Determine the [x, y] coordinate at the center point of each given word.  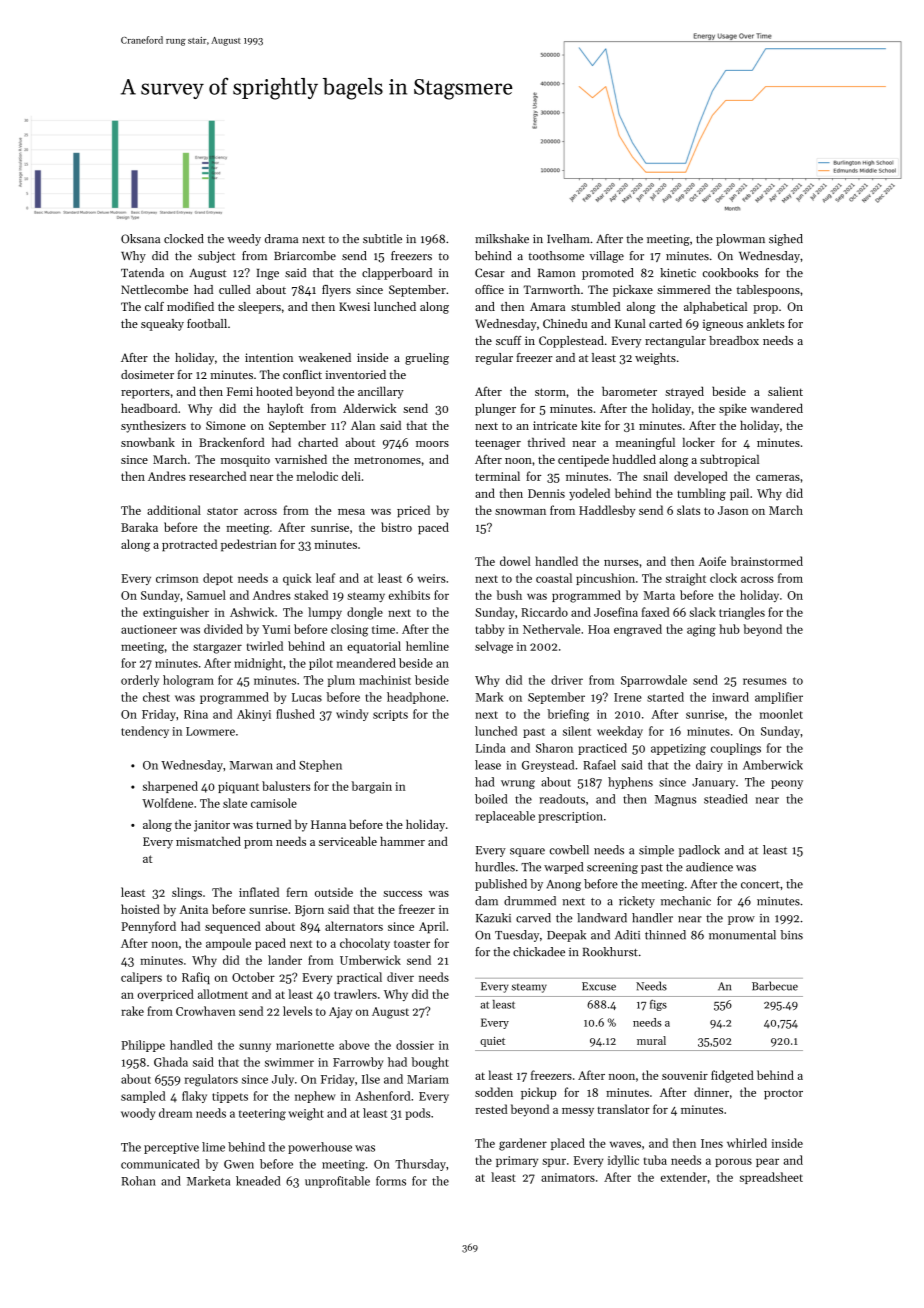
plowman [740, 240]
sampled [143, 1097]
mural [651, 1040]
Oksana [140, 239]
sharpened [170, 787]
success [402, 894]
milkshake [502, 239]
